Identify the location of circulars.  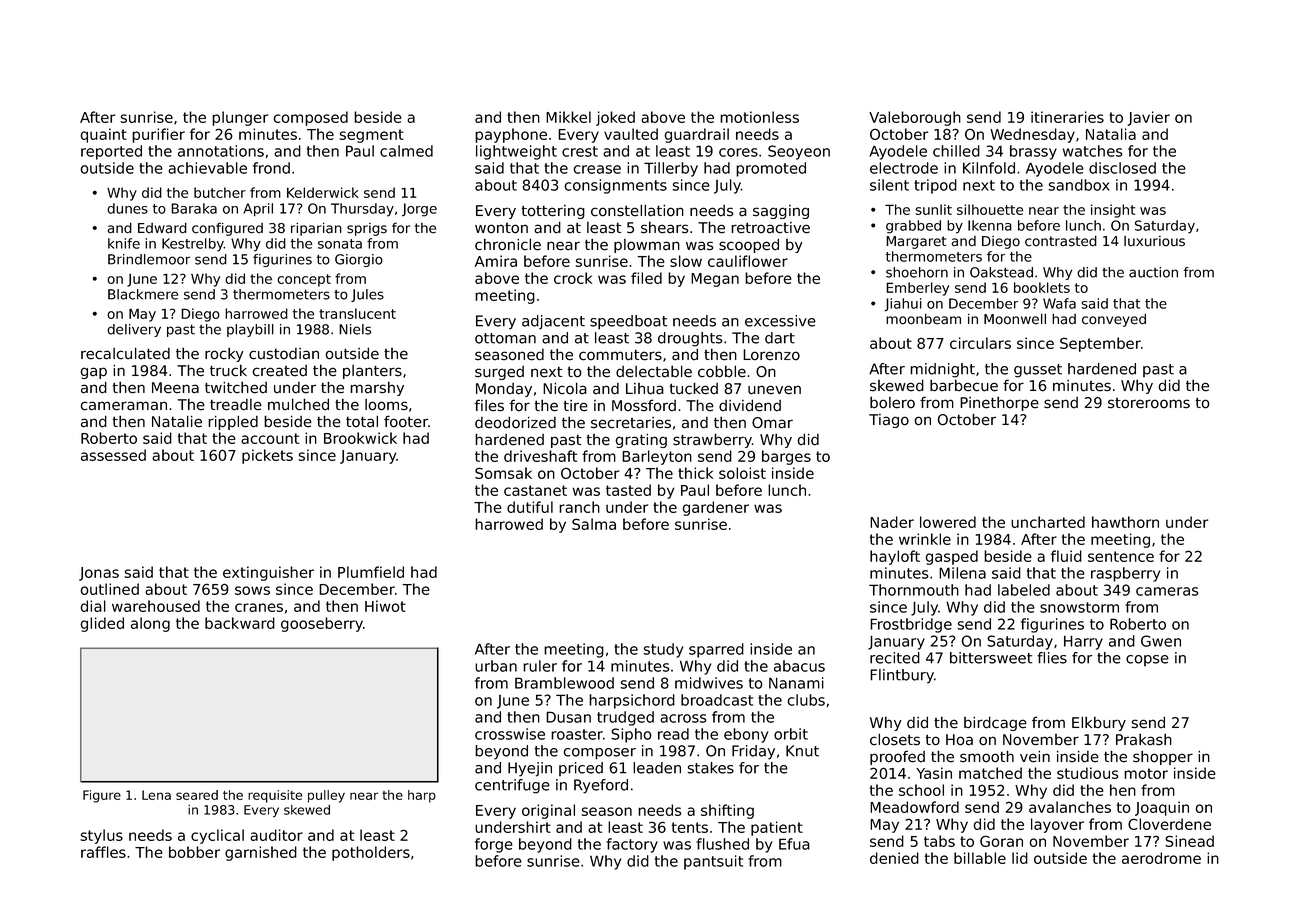
(980, 343).
